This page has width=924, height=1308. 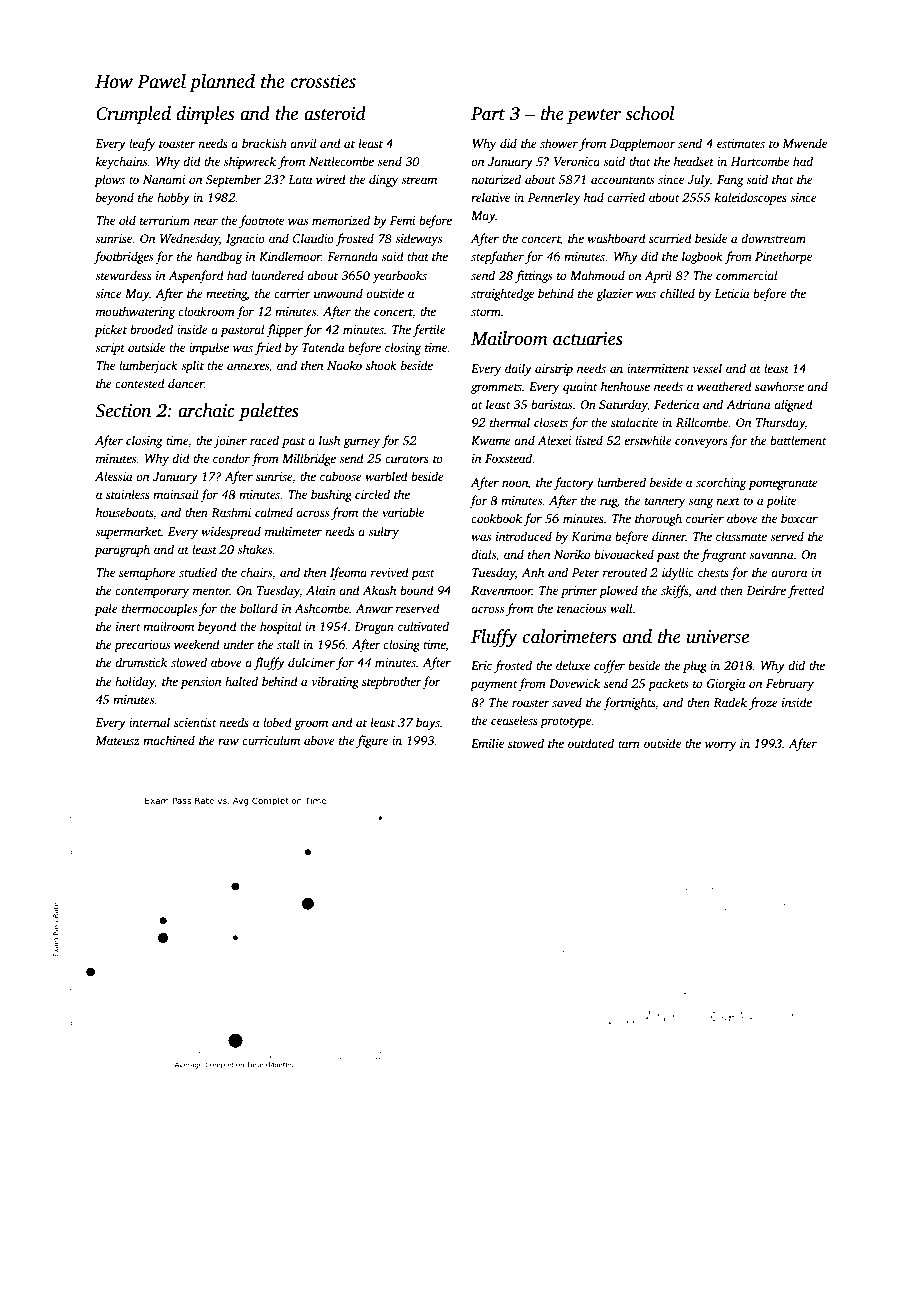 What do you see at coordinates (142, 144) in the page?
I see `leafy` at bounding box center [142, 144].
